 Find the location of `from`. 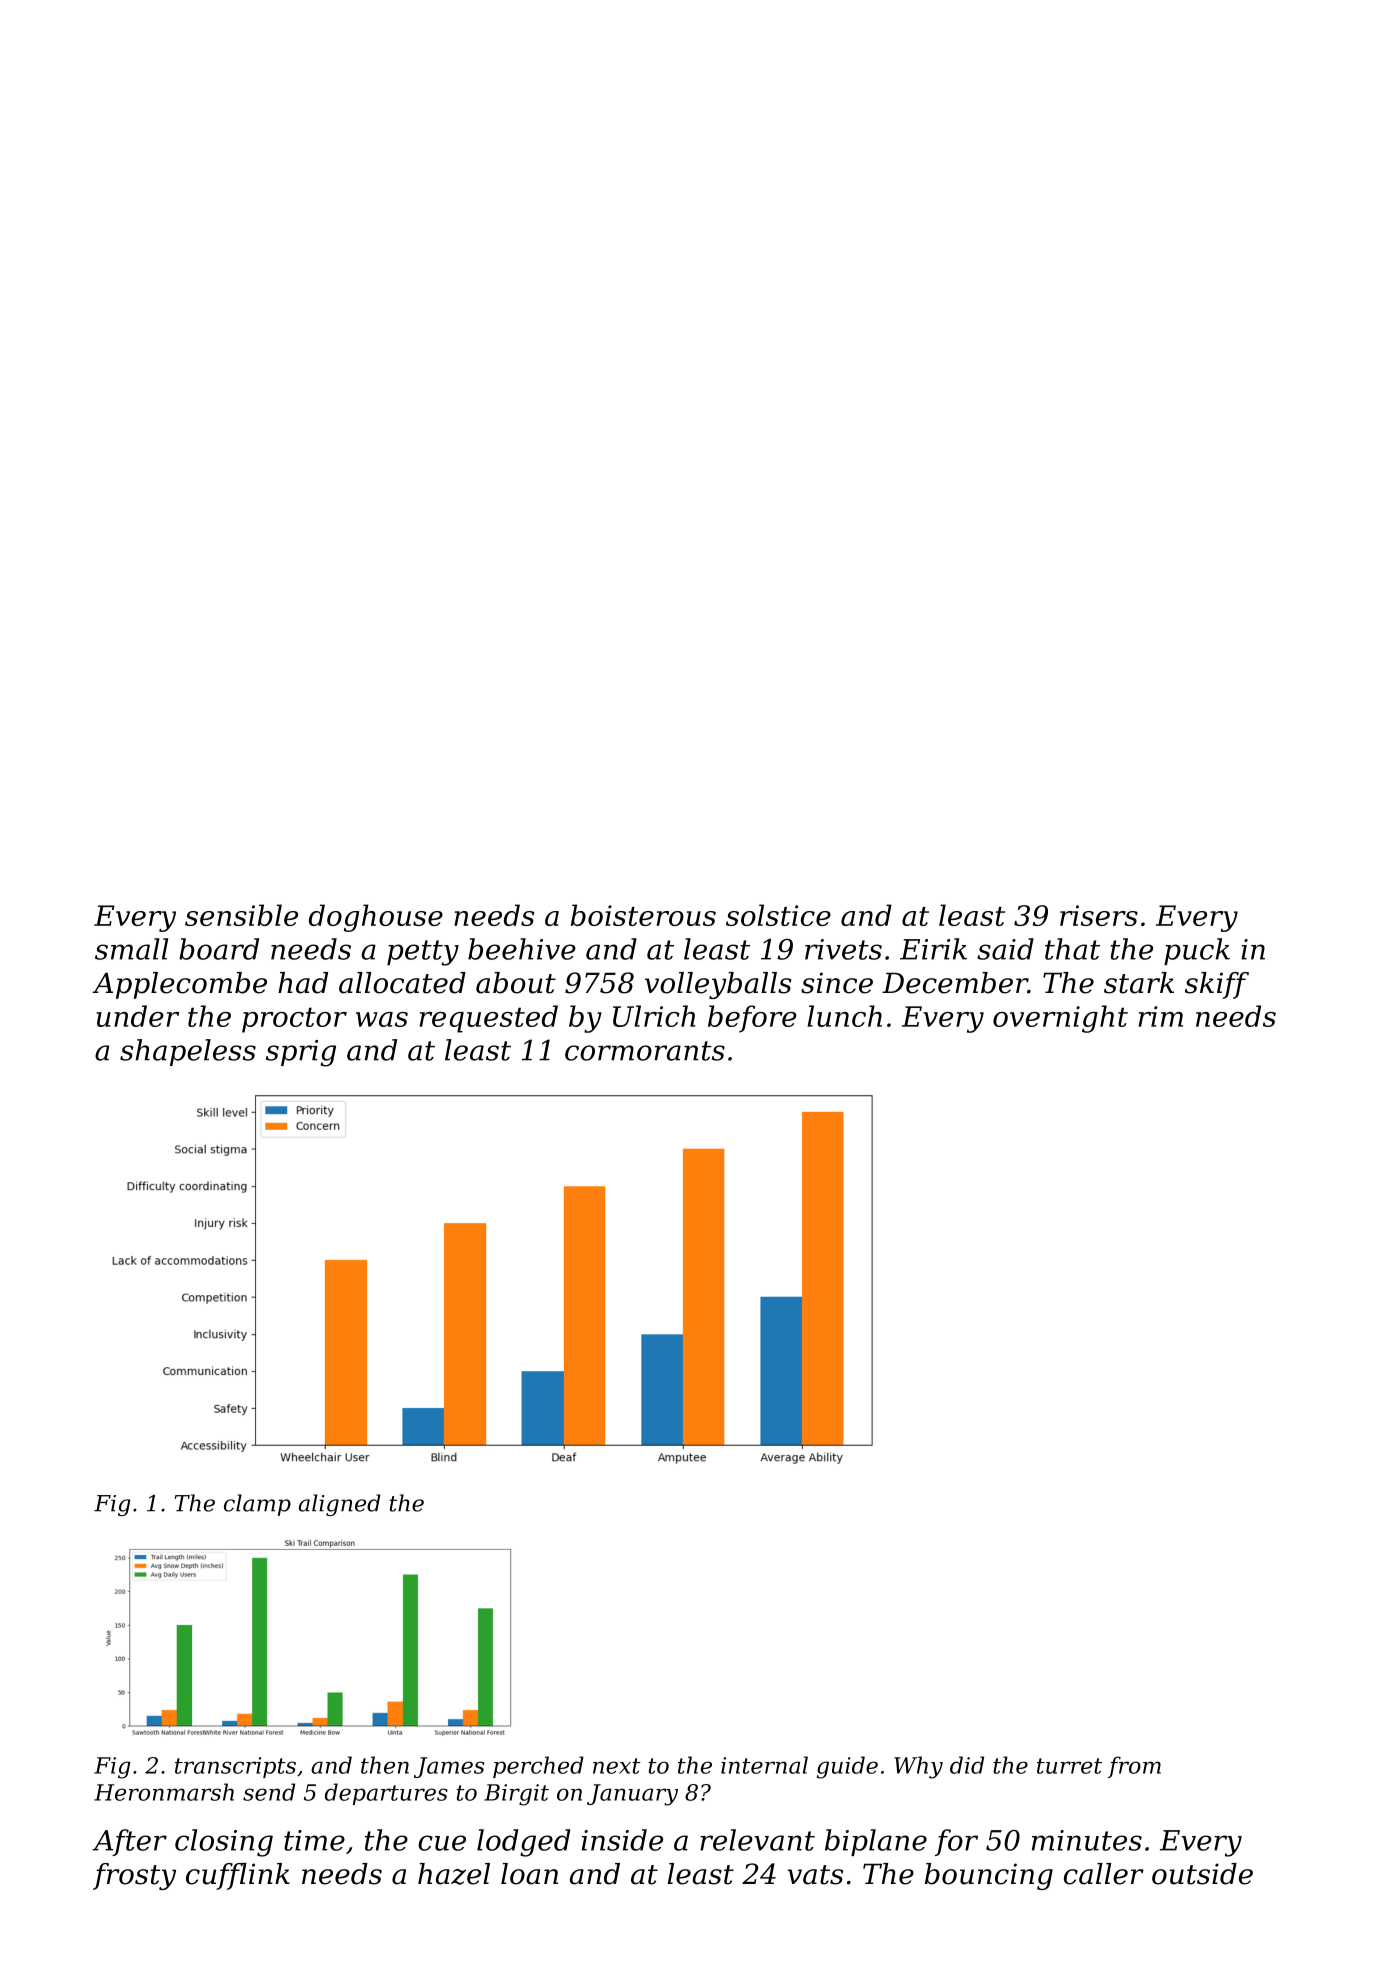

from is located at coordinates (1134, 1767).
